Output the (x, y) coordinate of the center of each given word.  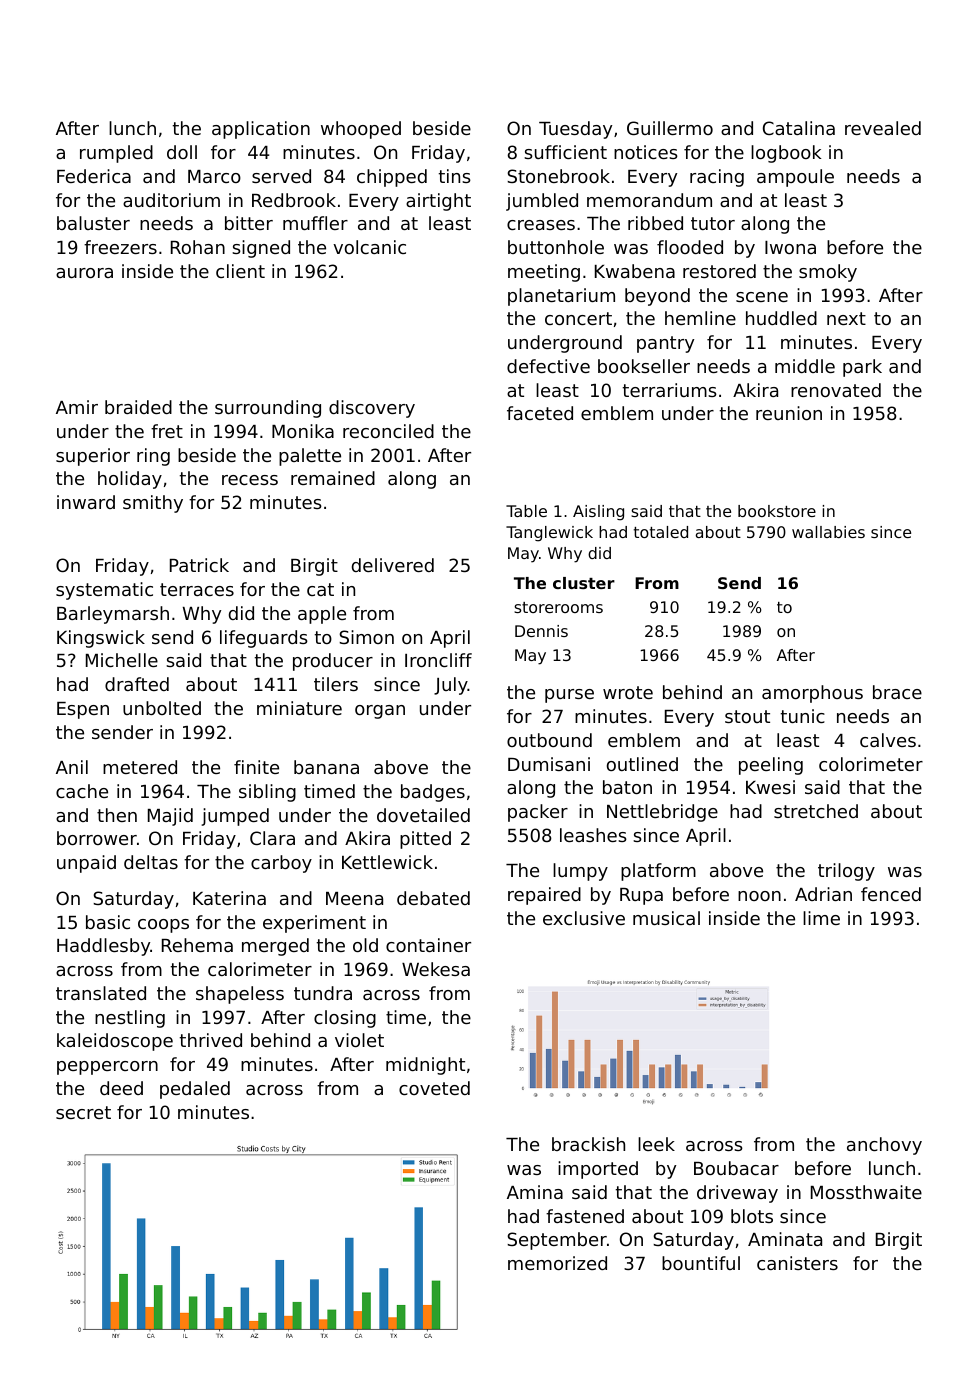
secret (83, 1112)
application (261, 130)
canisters (797, 1263)
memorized (557, 1263)
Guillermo (670, 128)
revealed (883, 128)
